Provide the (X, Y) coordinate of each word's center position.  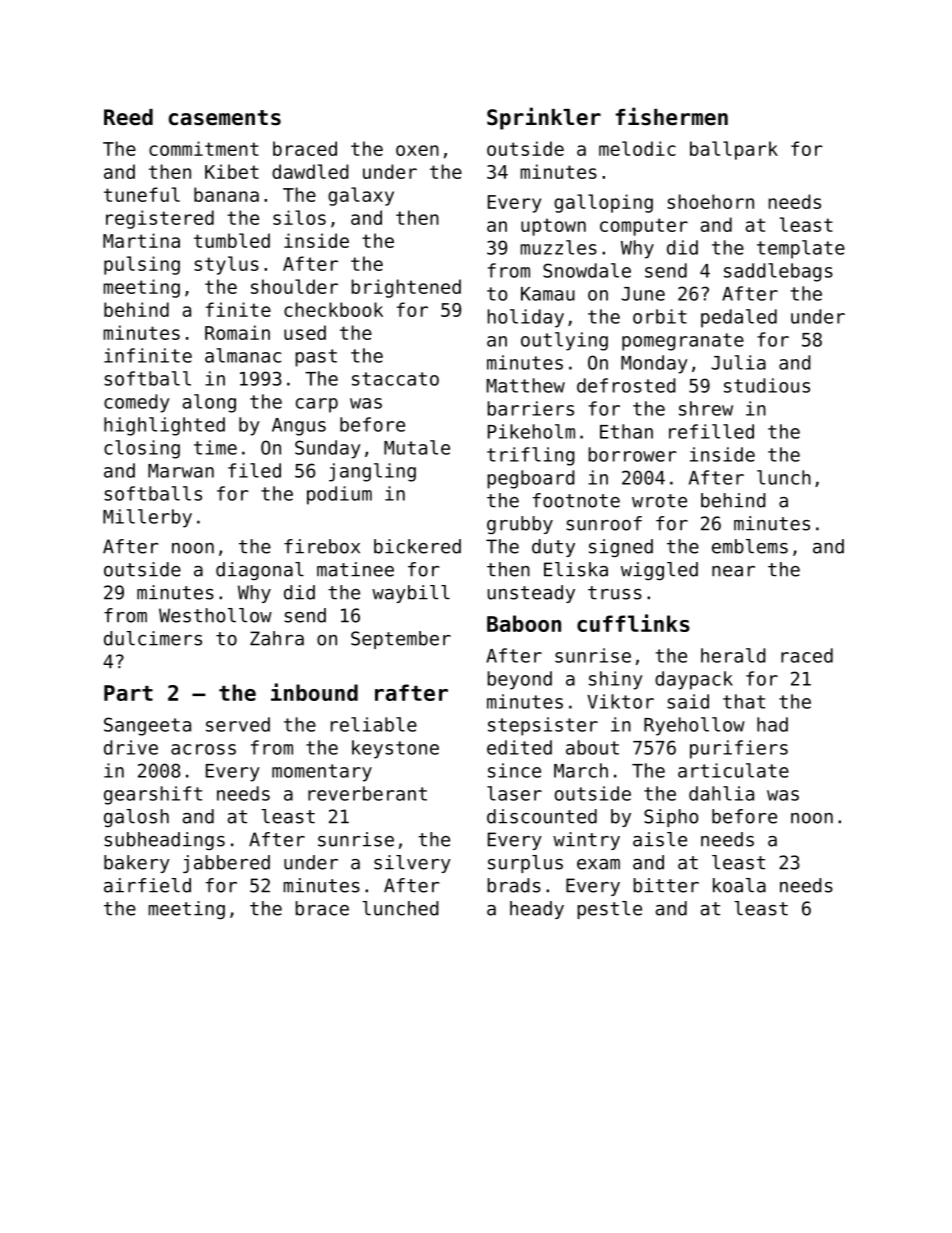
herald (733, 655)
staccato (395, 379)
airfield (147, 885)
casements (225, 118)
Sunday (328, 449)
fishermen (672, 116)
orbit (660, 316)
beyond (520, 680)
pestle (609, 910)
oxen (417, 150)
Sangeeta (147, 726)
